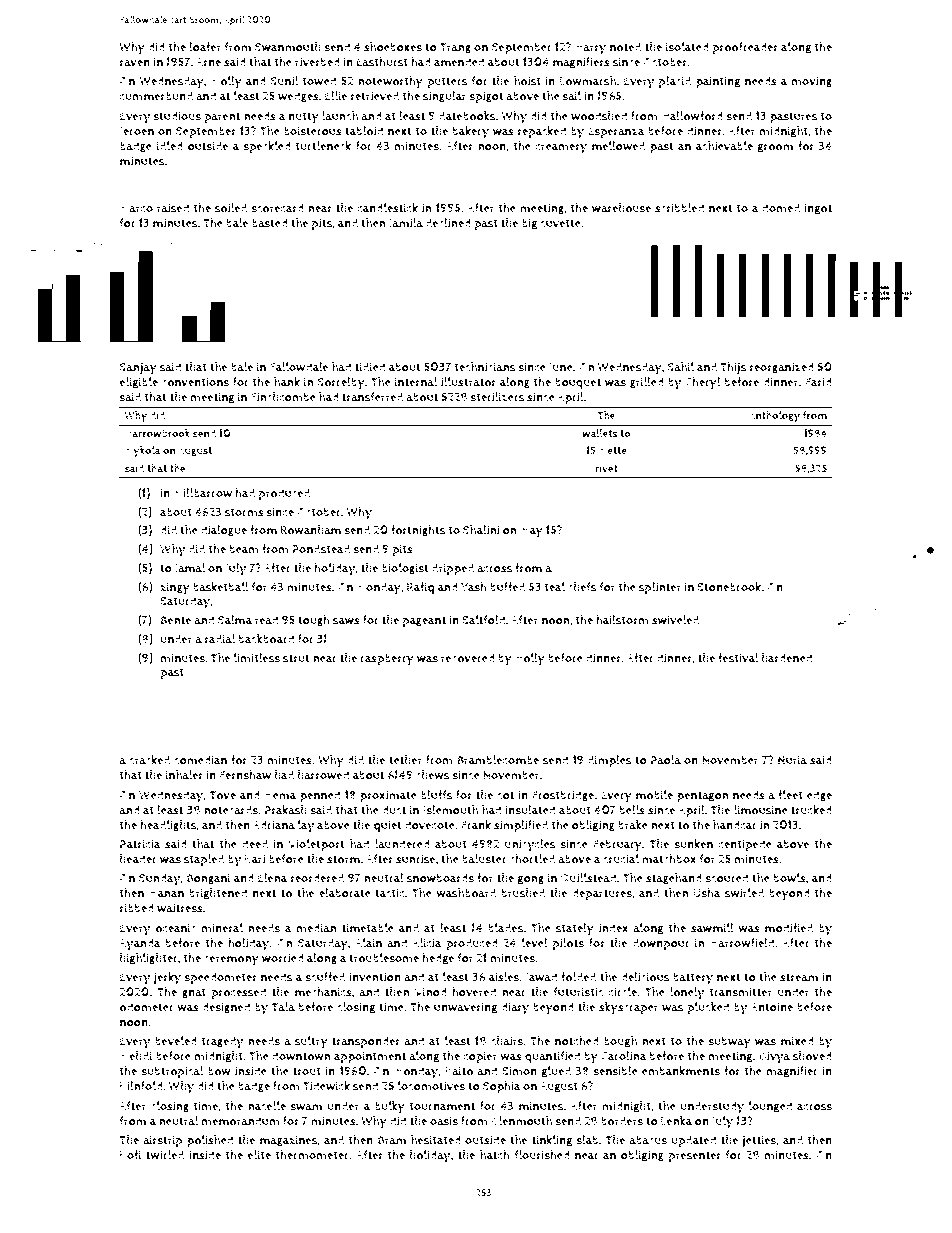  What do you see at coordinates (724, 146) in the document?
I see `achievable` at bounding box center [724, 146].
